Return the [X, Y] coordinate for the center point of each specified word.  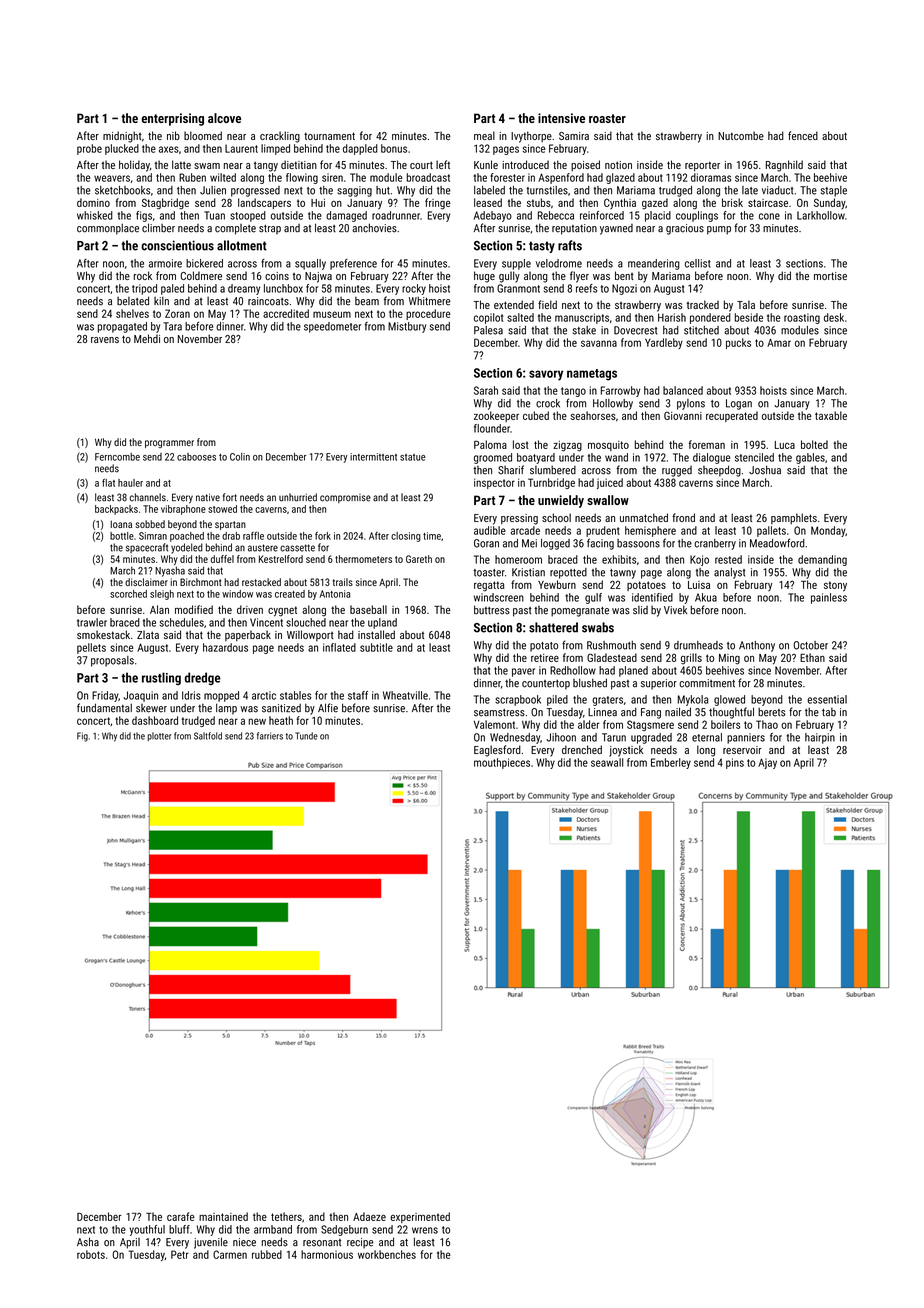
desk [834, 317]
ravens [105, 340]
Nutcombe [741, 135]
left [443, 164]
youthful [147, 1230]
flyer [579, 277]
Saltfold [208, 736]
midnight [122, 137]
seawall [607, 762]
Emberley [671, 763]
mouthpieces [502, 763]
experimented [420, 1217]
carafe [181, 1216]
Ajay [767, 763]
